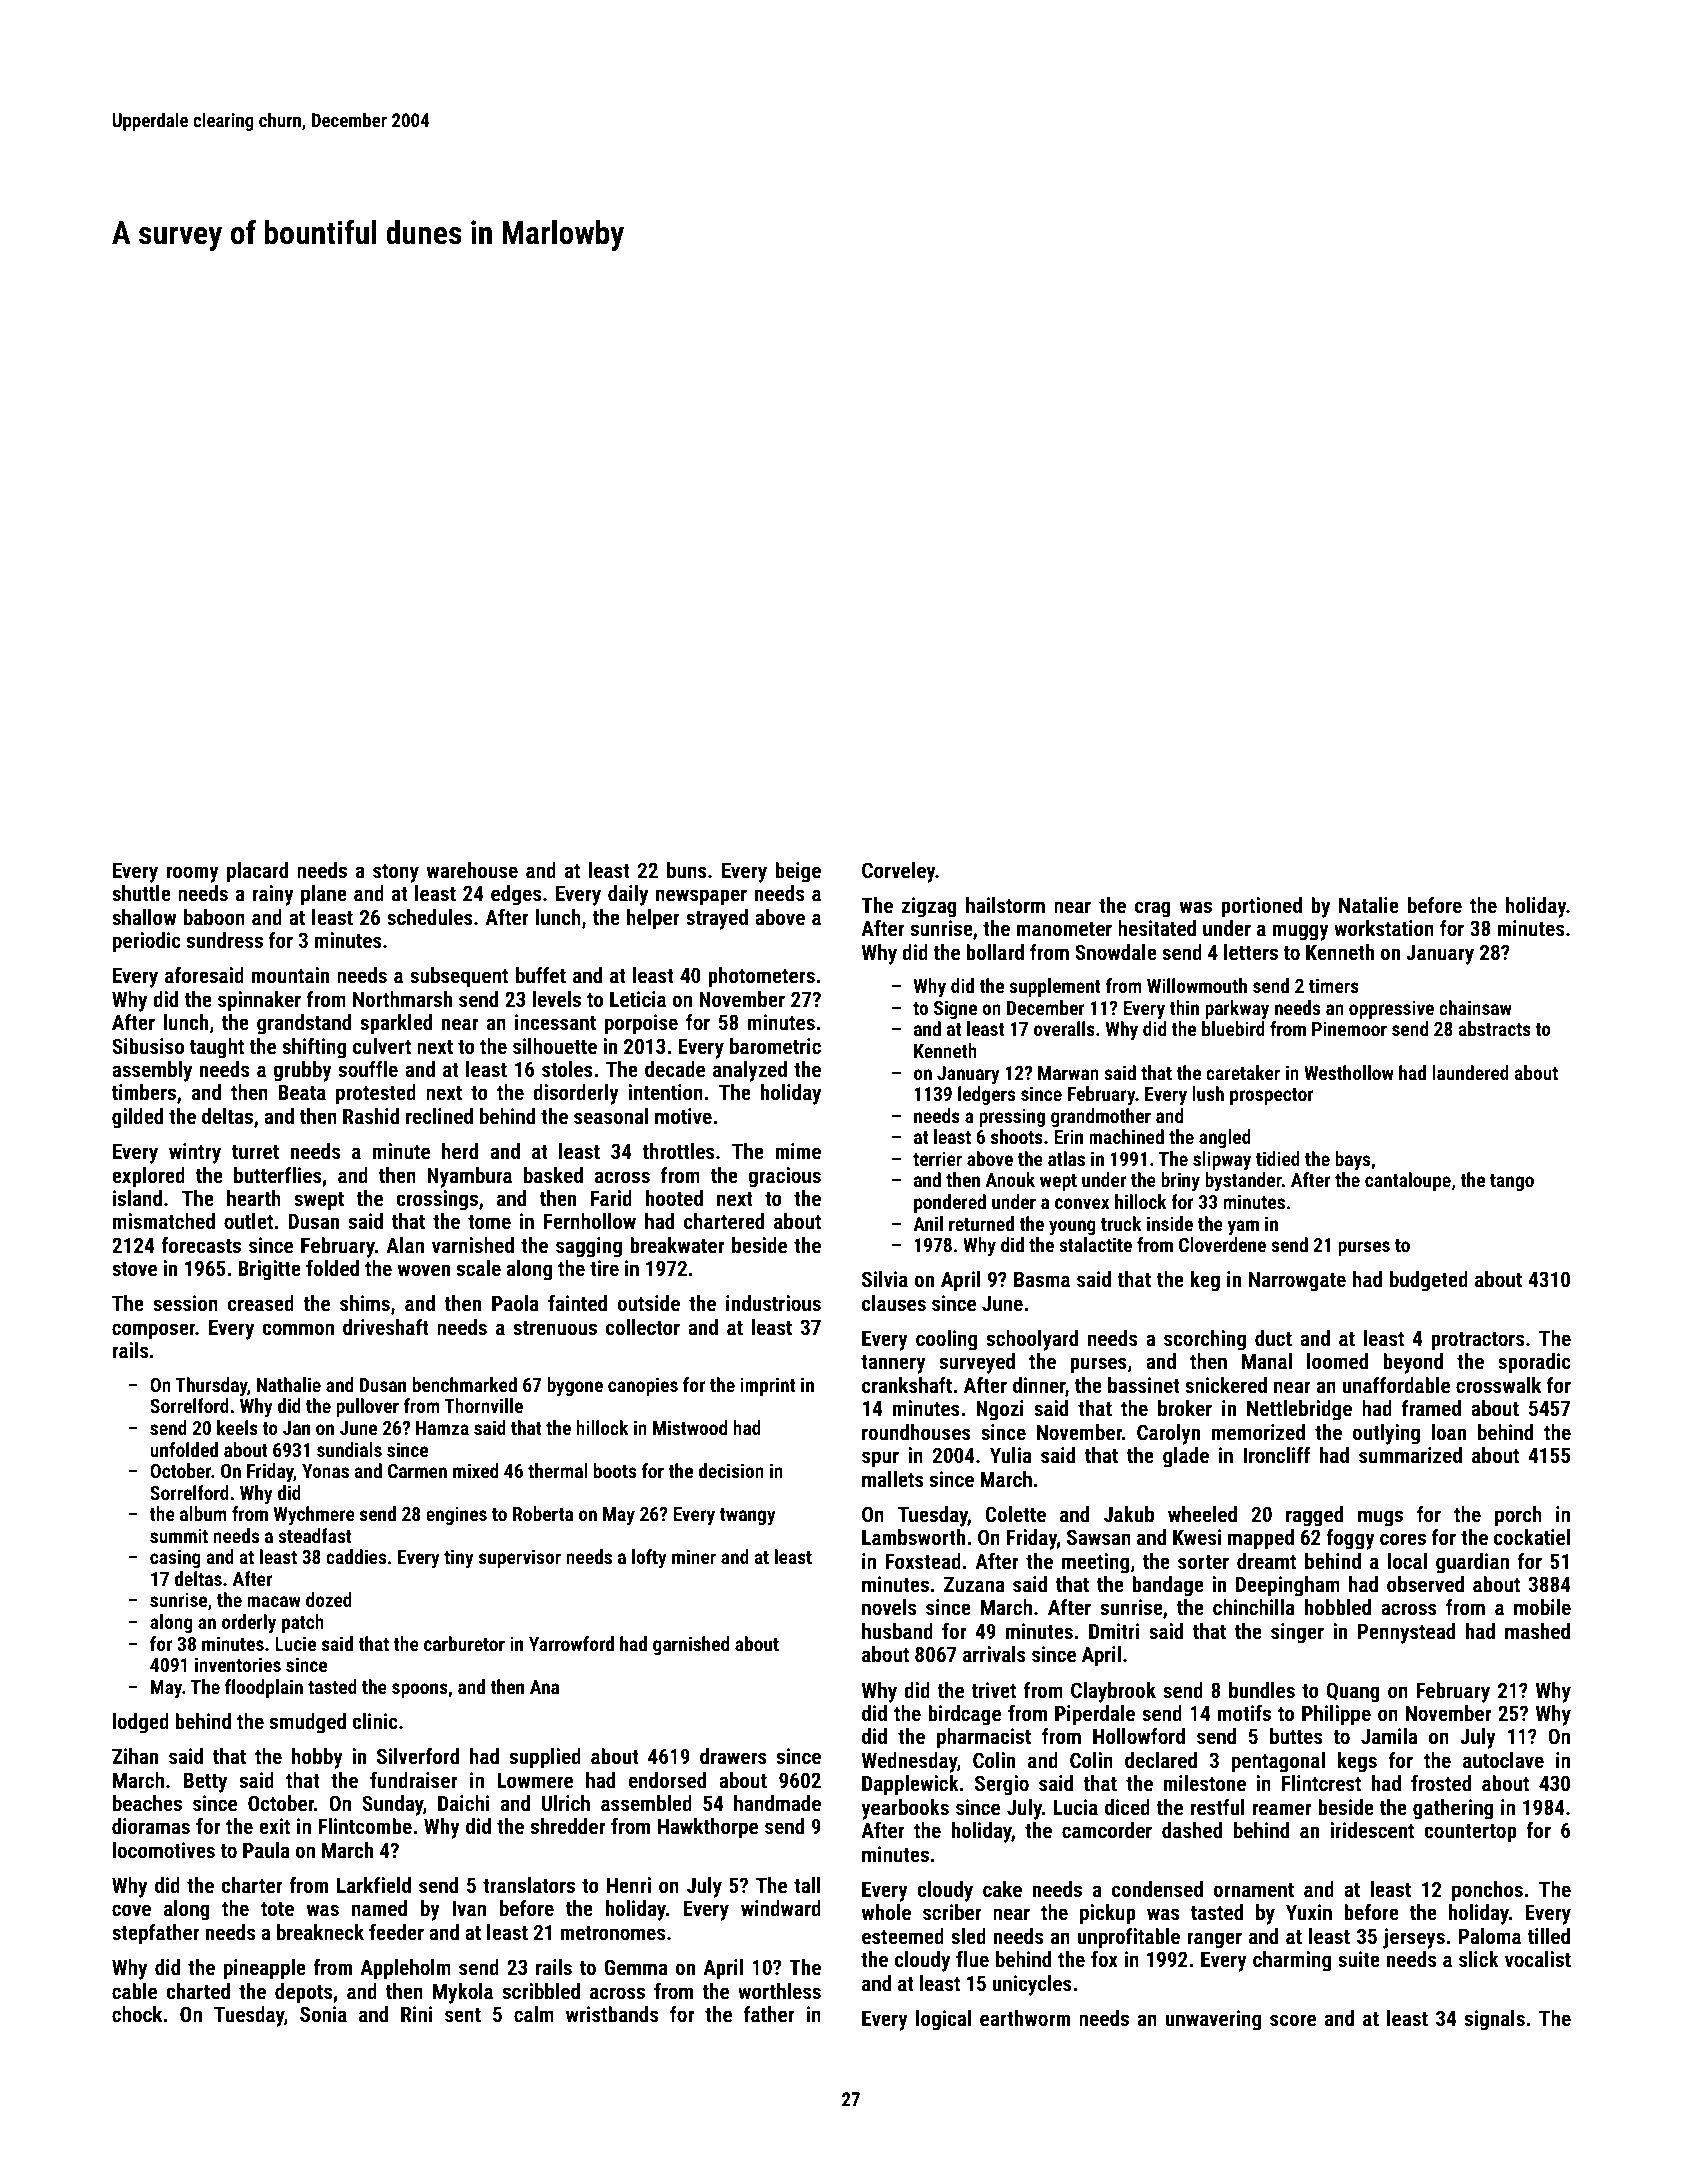 The image size is (1683, 2178). I want to click on scriber, so click(952, 1912).
